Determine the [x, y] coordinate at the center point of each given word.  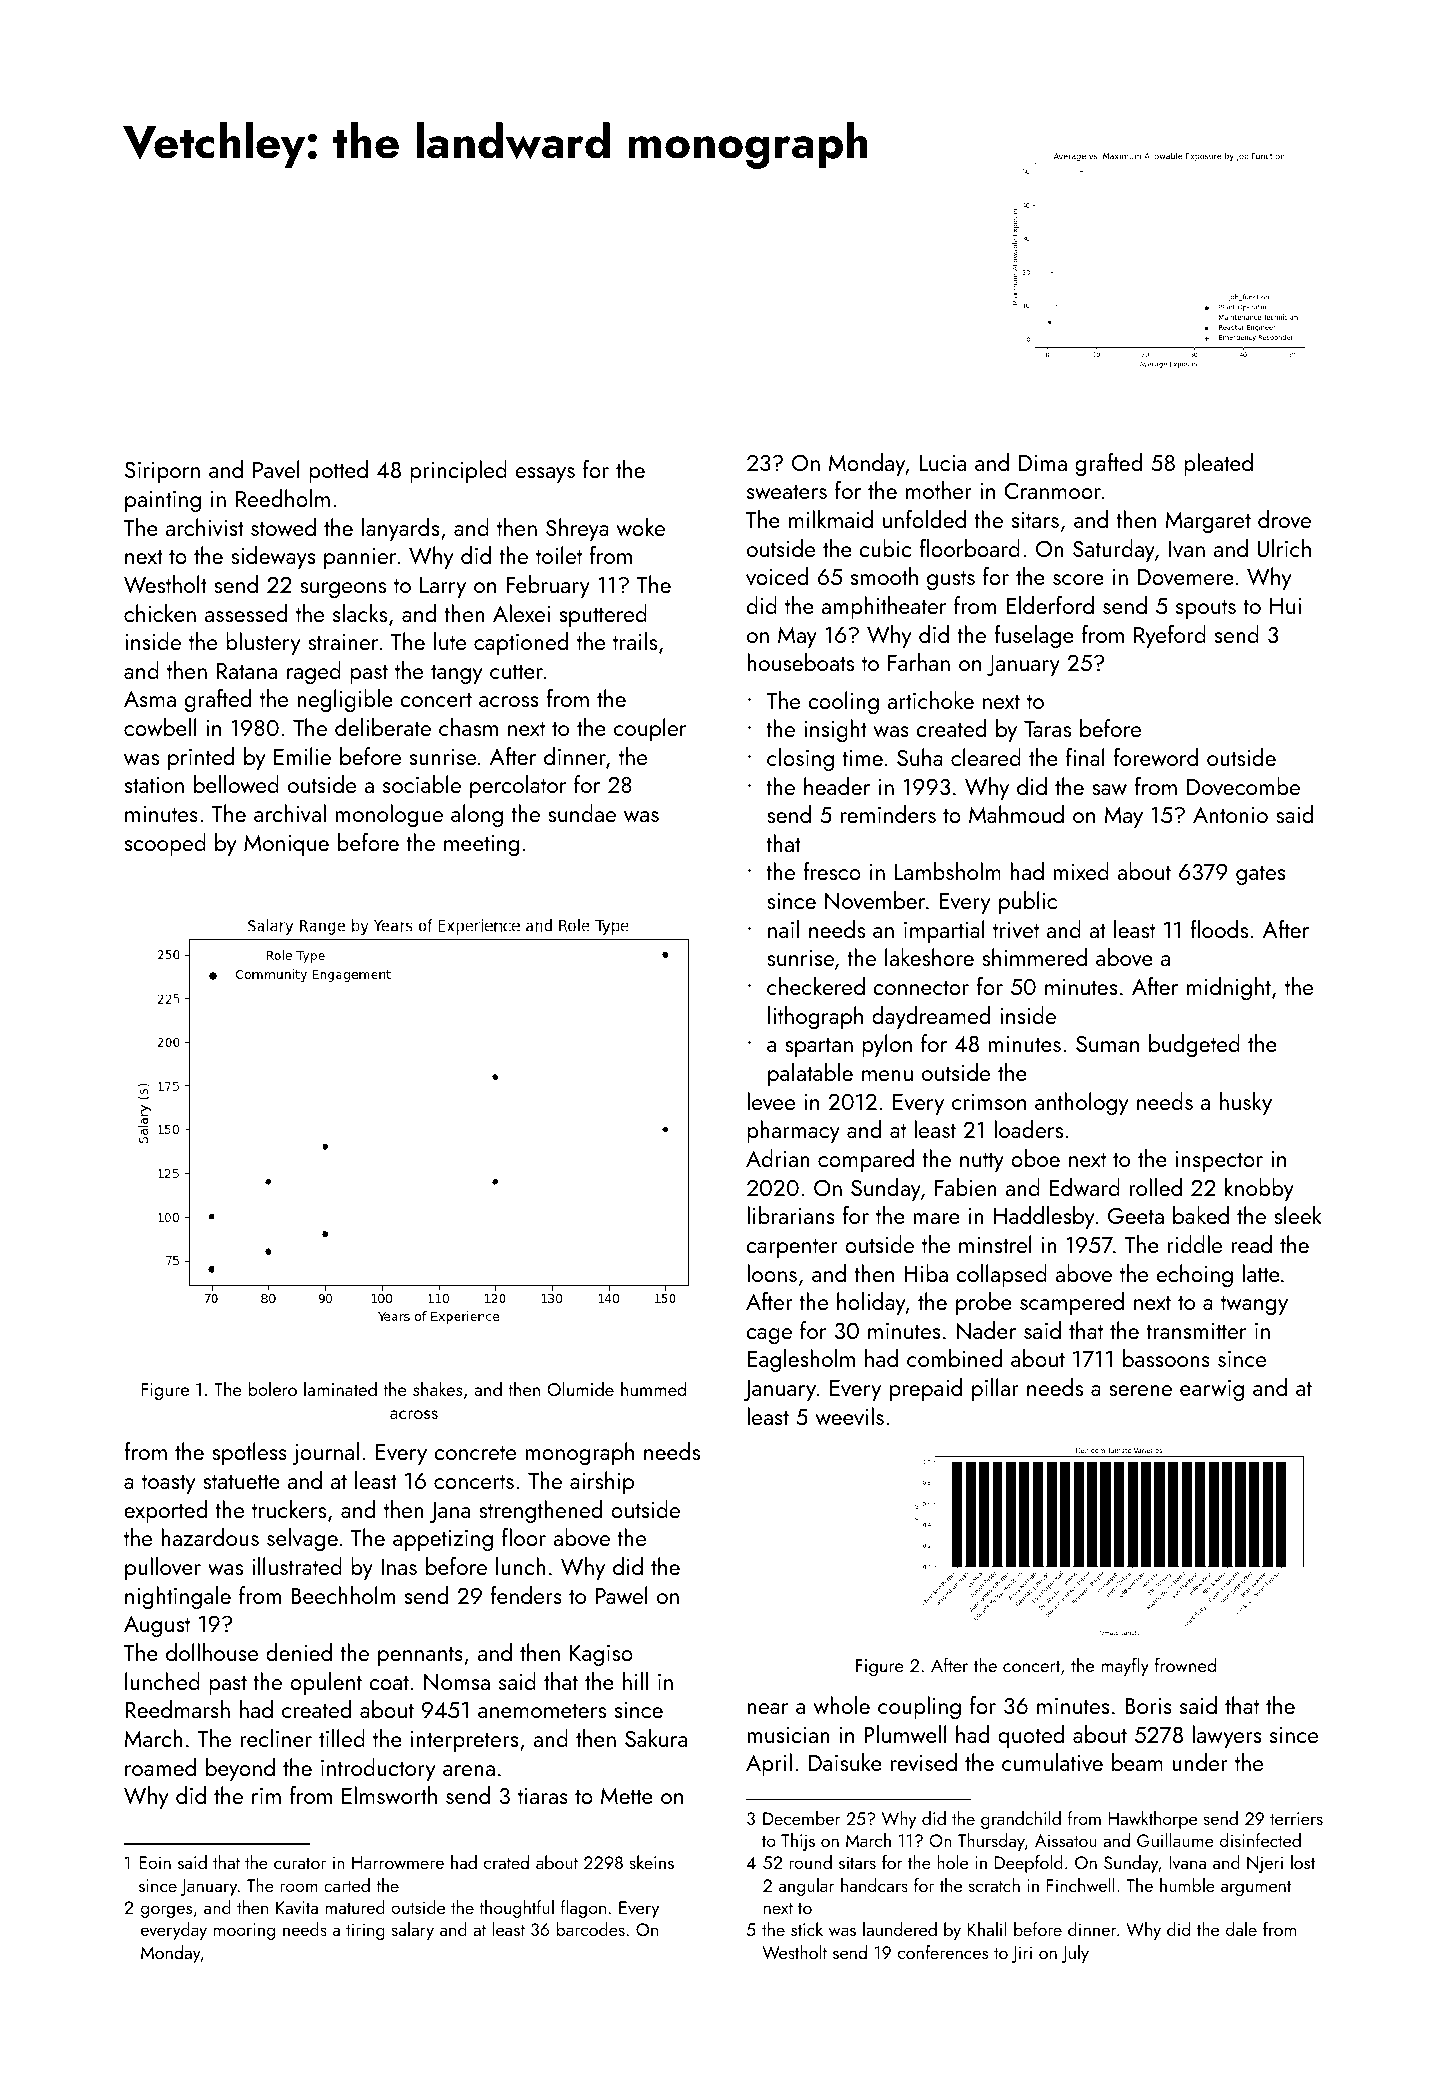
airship [602, 1482]
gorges [166, 1911]
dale [1241, 1929]
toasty [169, 1484]
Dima [1043, 463]
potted [338, 471]
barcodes [590, 1929]
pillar [995, 1389]
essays [545, 475]
